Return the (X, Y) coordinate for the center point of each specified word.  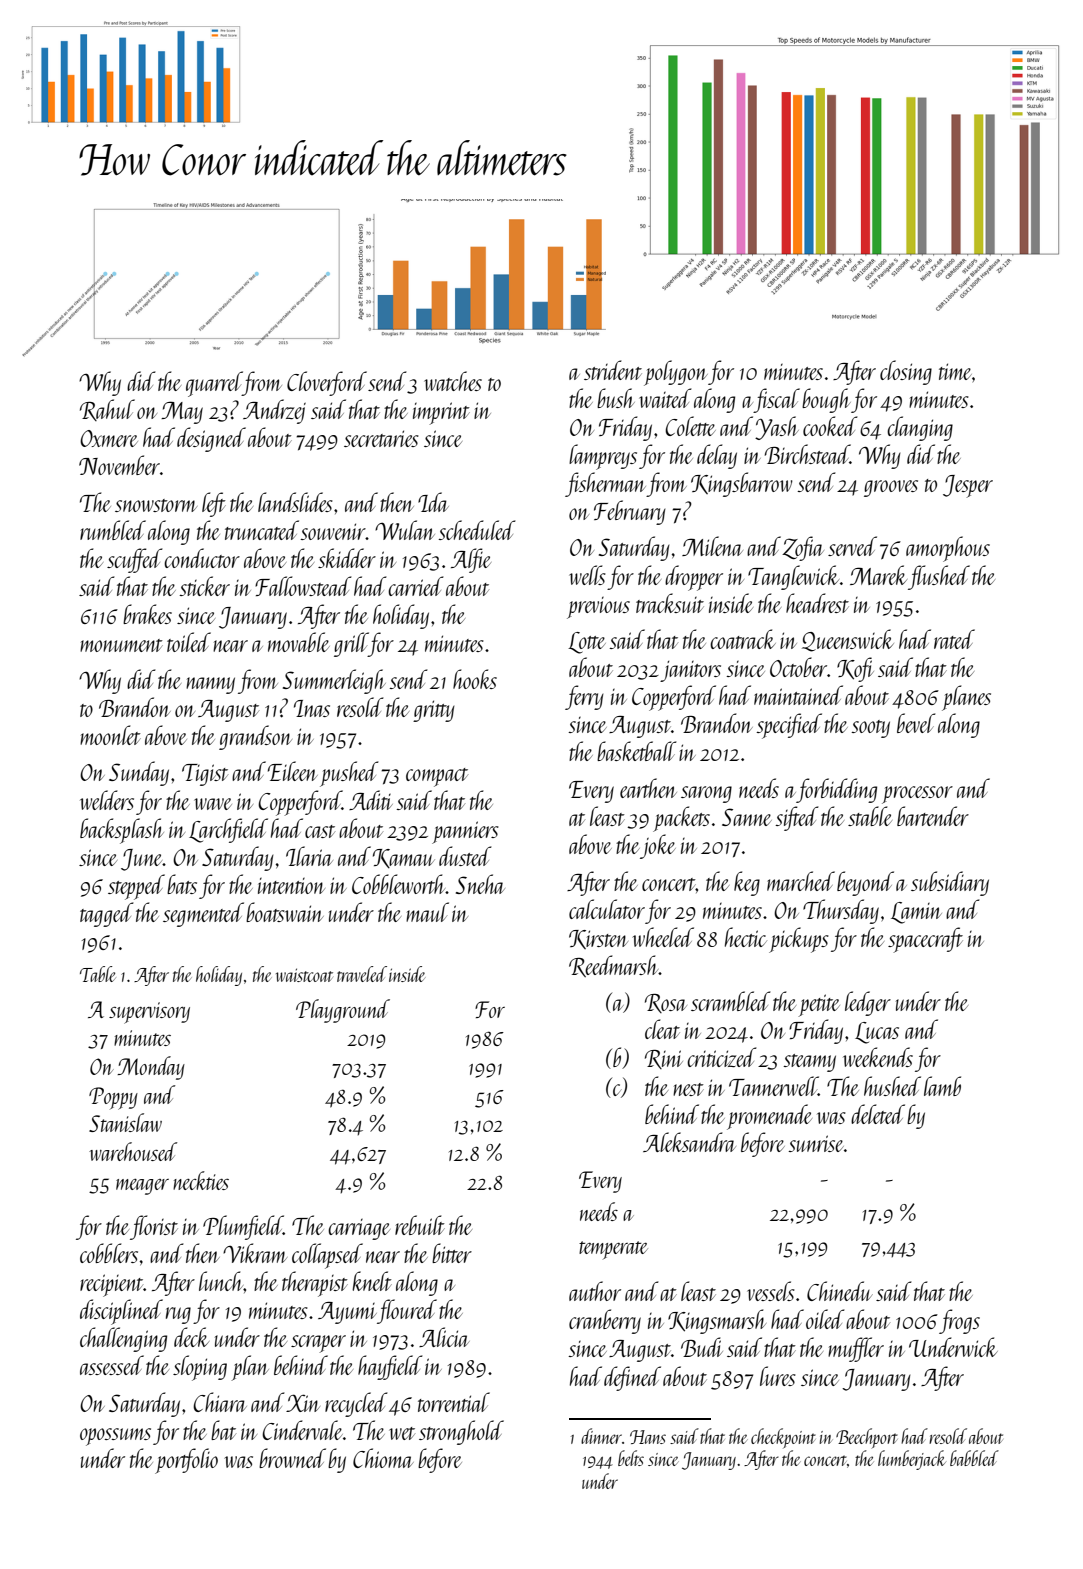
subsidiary (950, 883)
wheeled (663, 937)
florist (154, 1227)
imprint (441, 413)
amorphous (948, 549)
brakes (147, 614)
